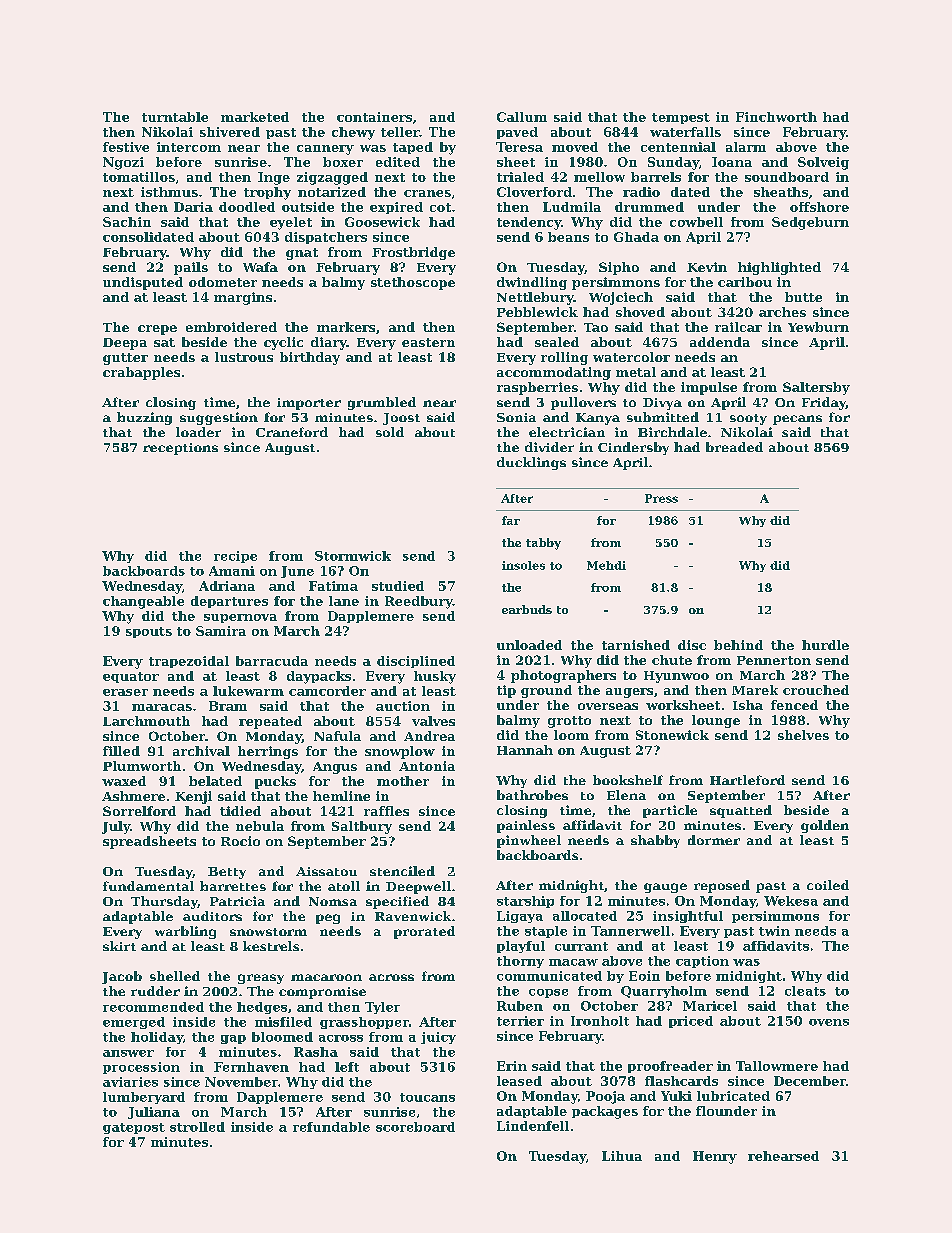  Describe the element at coordinates (563, 676) in the page. I see `photographers` at that location.
